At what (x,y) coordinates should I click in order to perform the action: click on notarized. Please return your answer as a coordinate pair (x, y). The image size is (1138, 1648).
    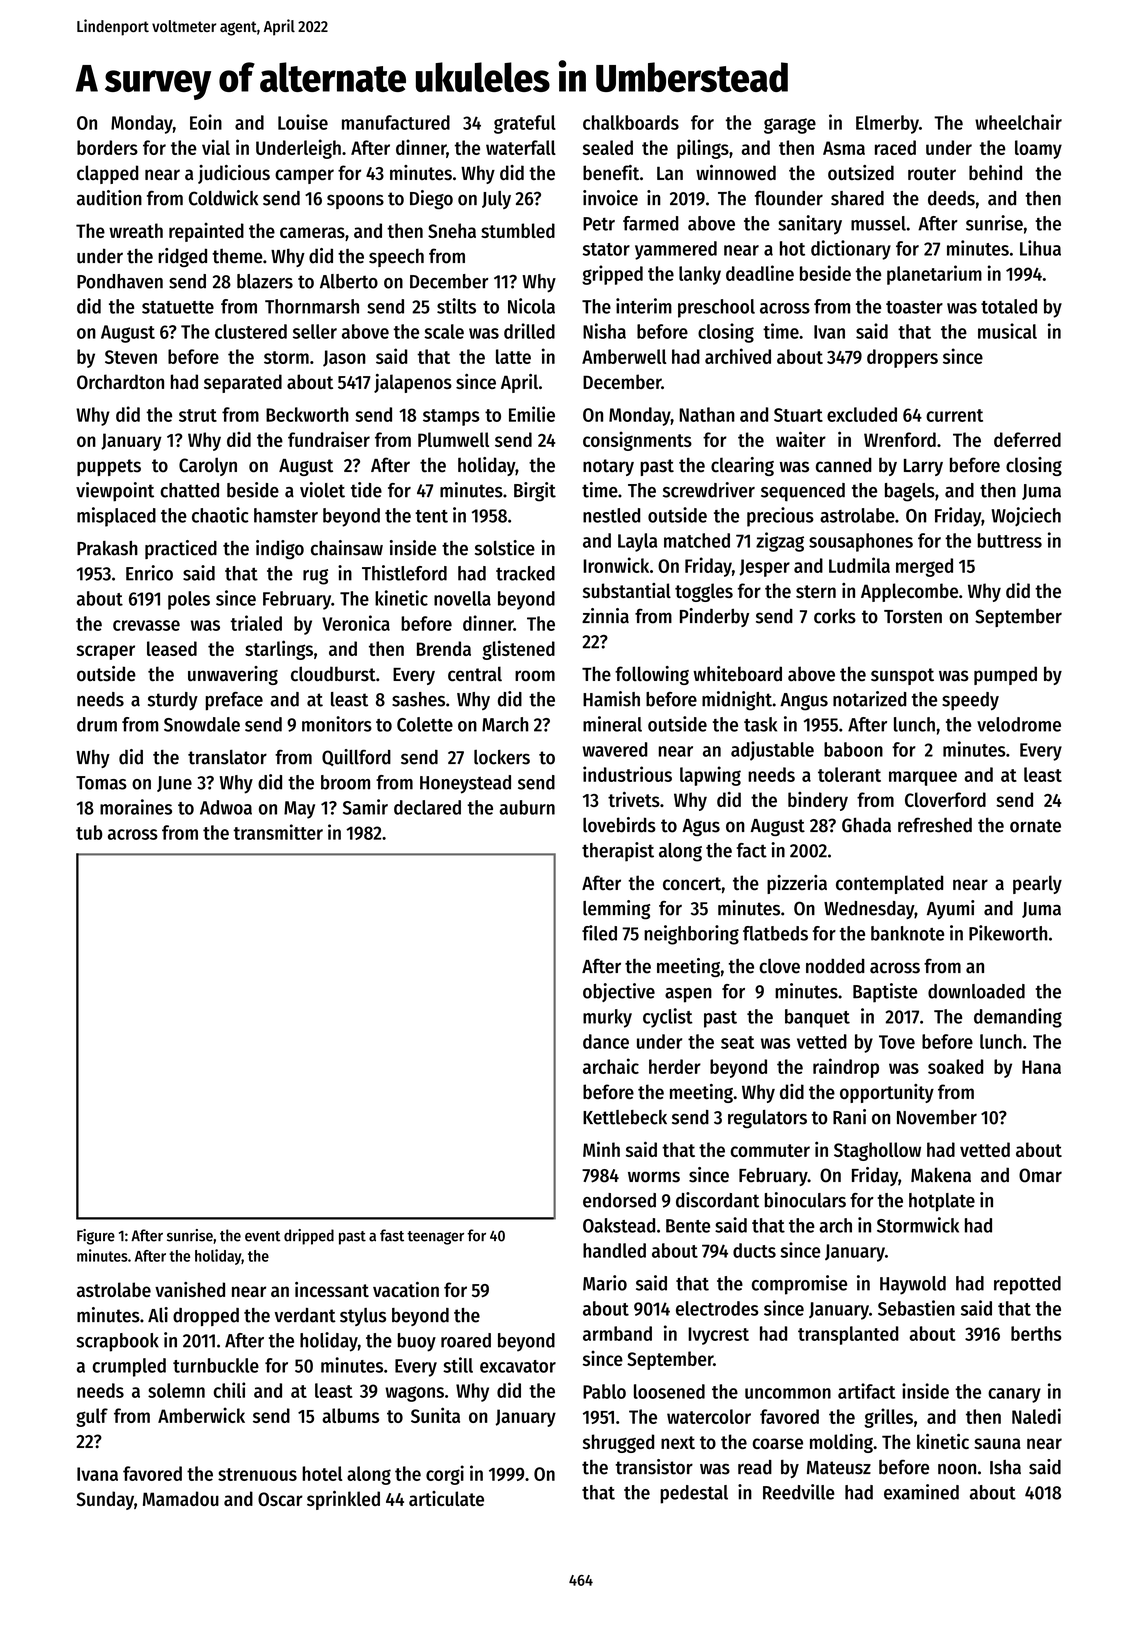
    Looking at the image, I should click on (870, 699).
